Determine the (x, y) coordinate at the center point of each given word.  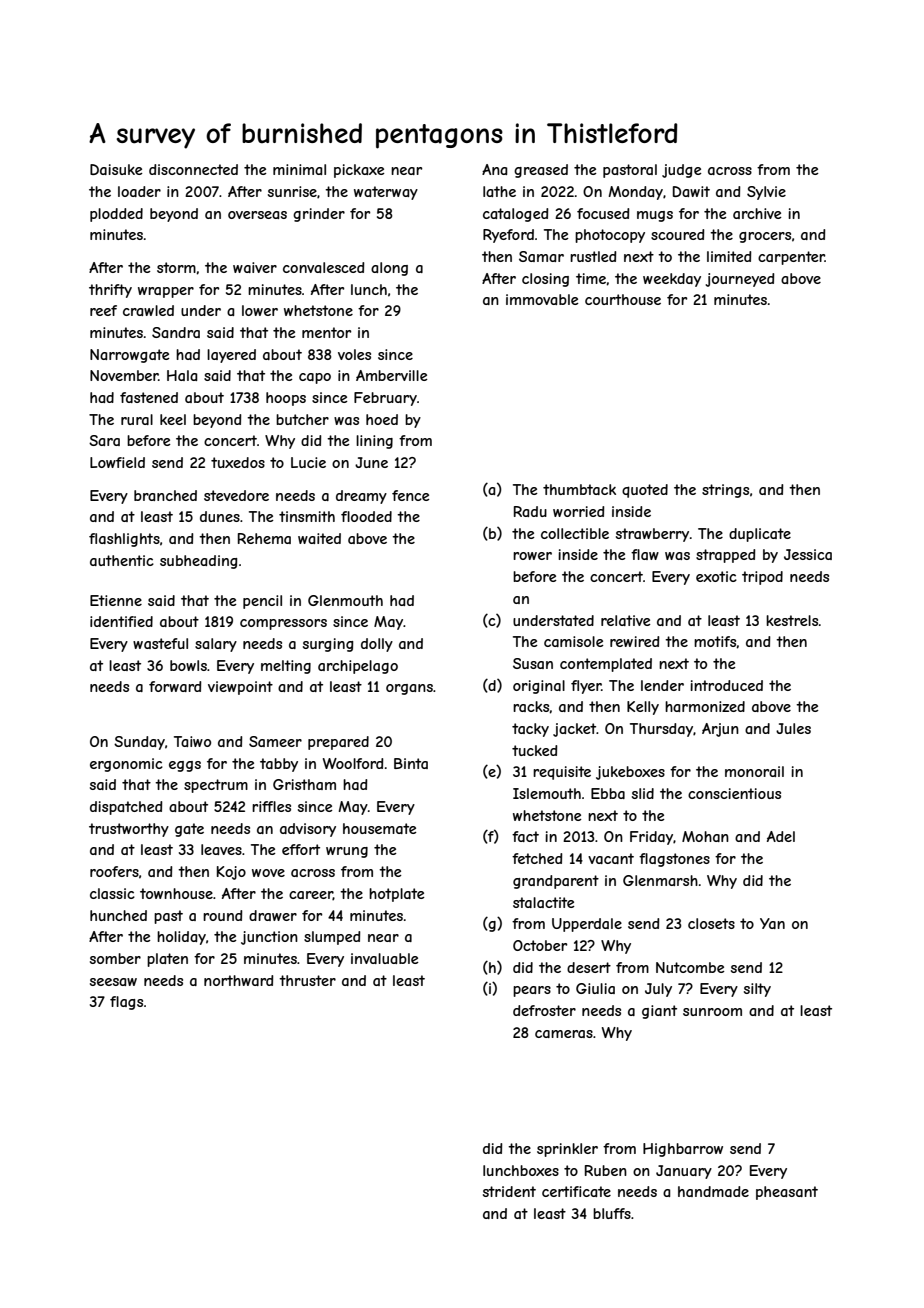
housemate (380, 828)
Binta (411, 763)
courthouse (623, 299)
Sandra (176, 332)
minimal (299, 169)
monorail (754, 771)
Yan (772, 923)
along (389, 269)
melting (286, 667)
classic (112, 893)
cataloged (516, 215)
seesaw (113, 982)
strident (509, 1191)
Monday (636, 193)
